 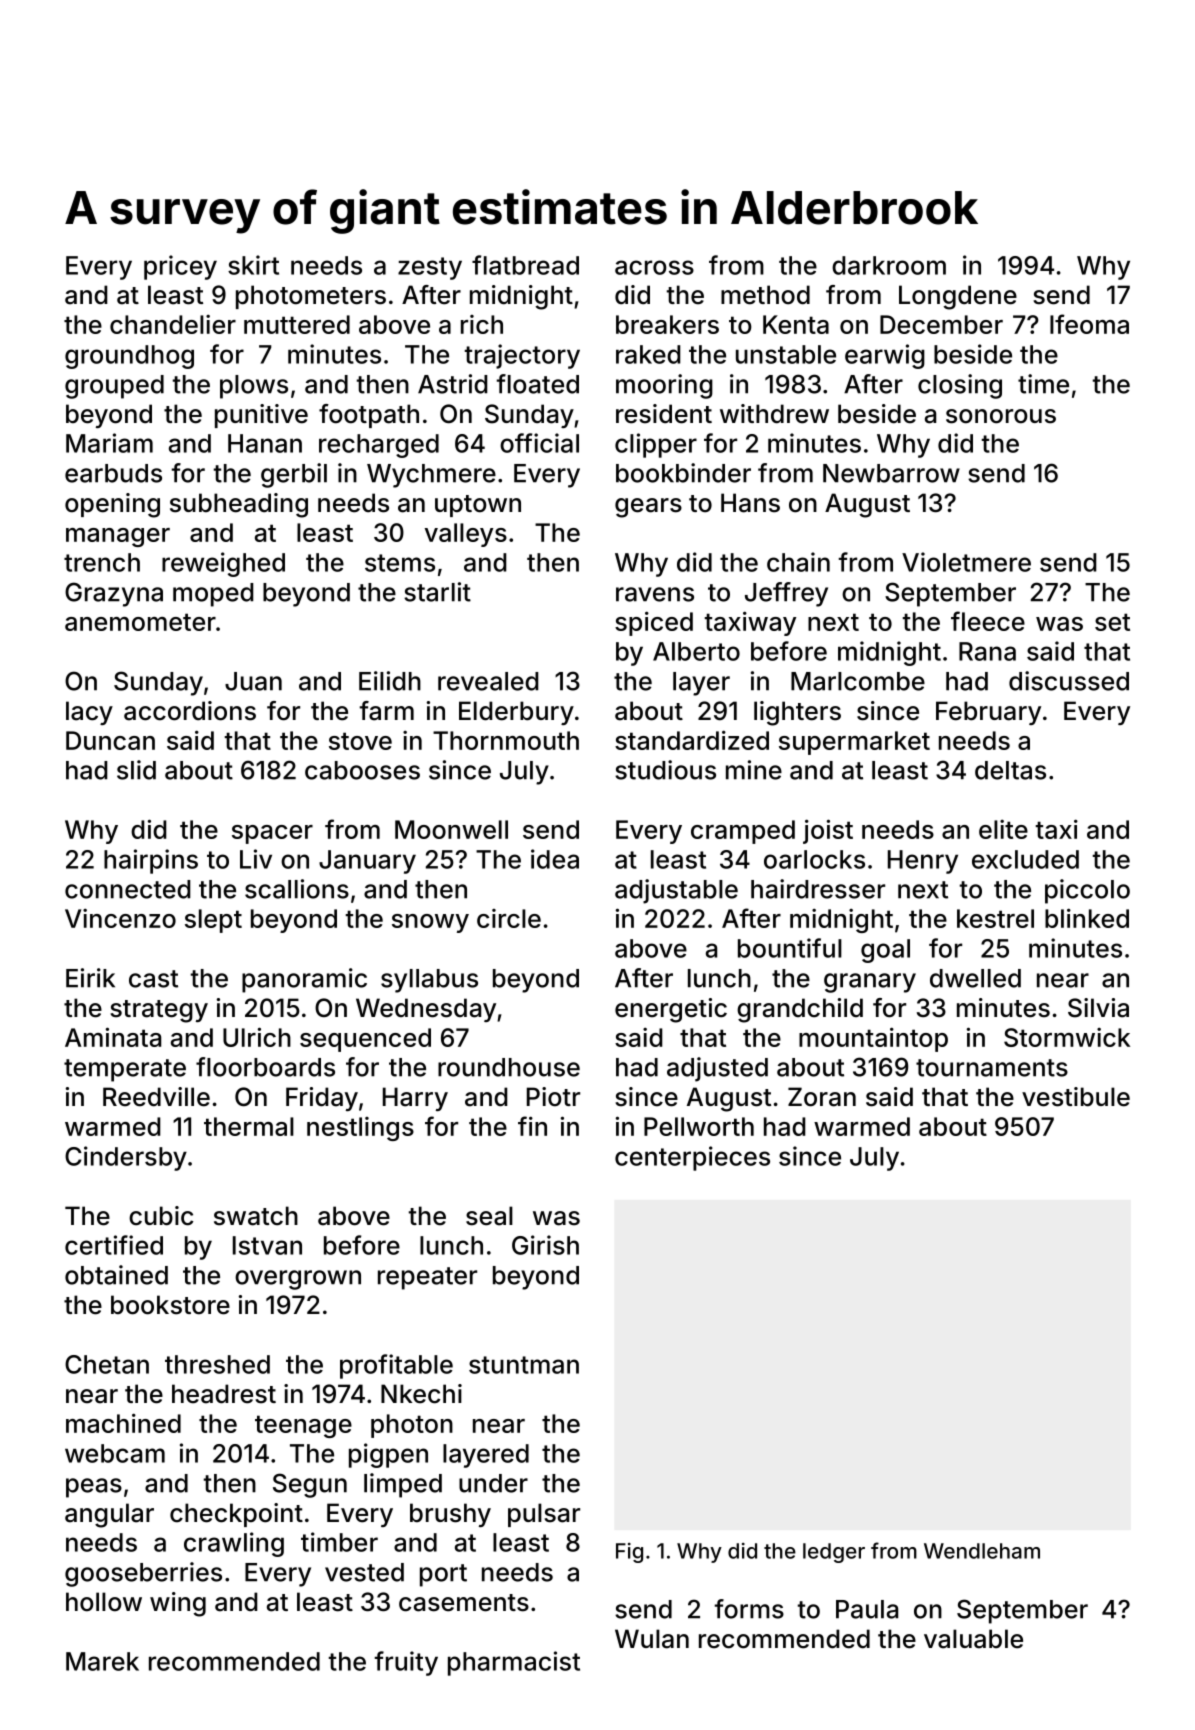 I want to click on plows, so click(x=254, y=387).
